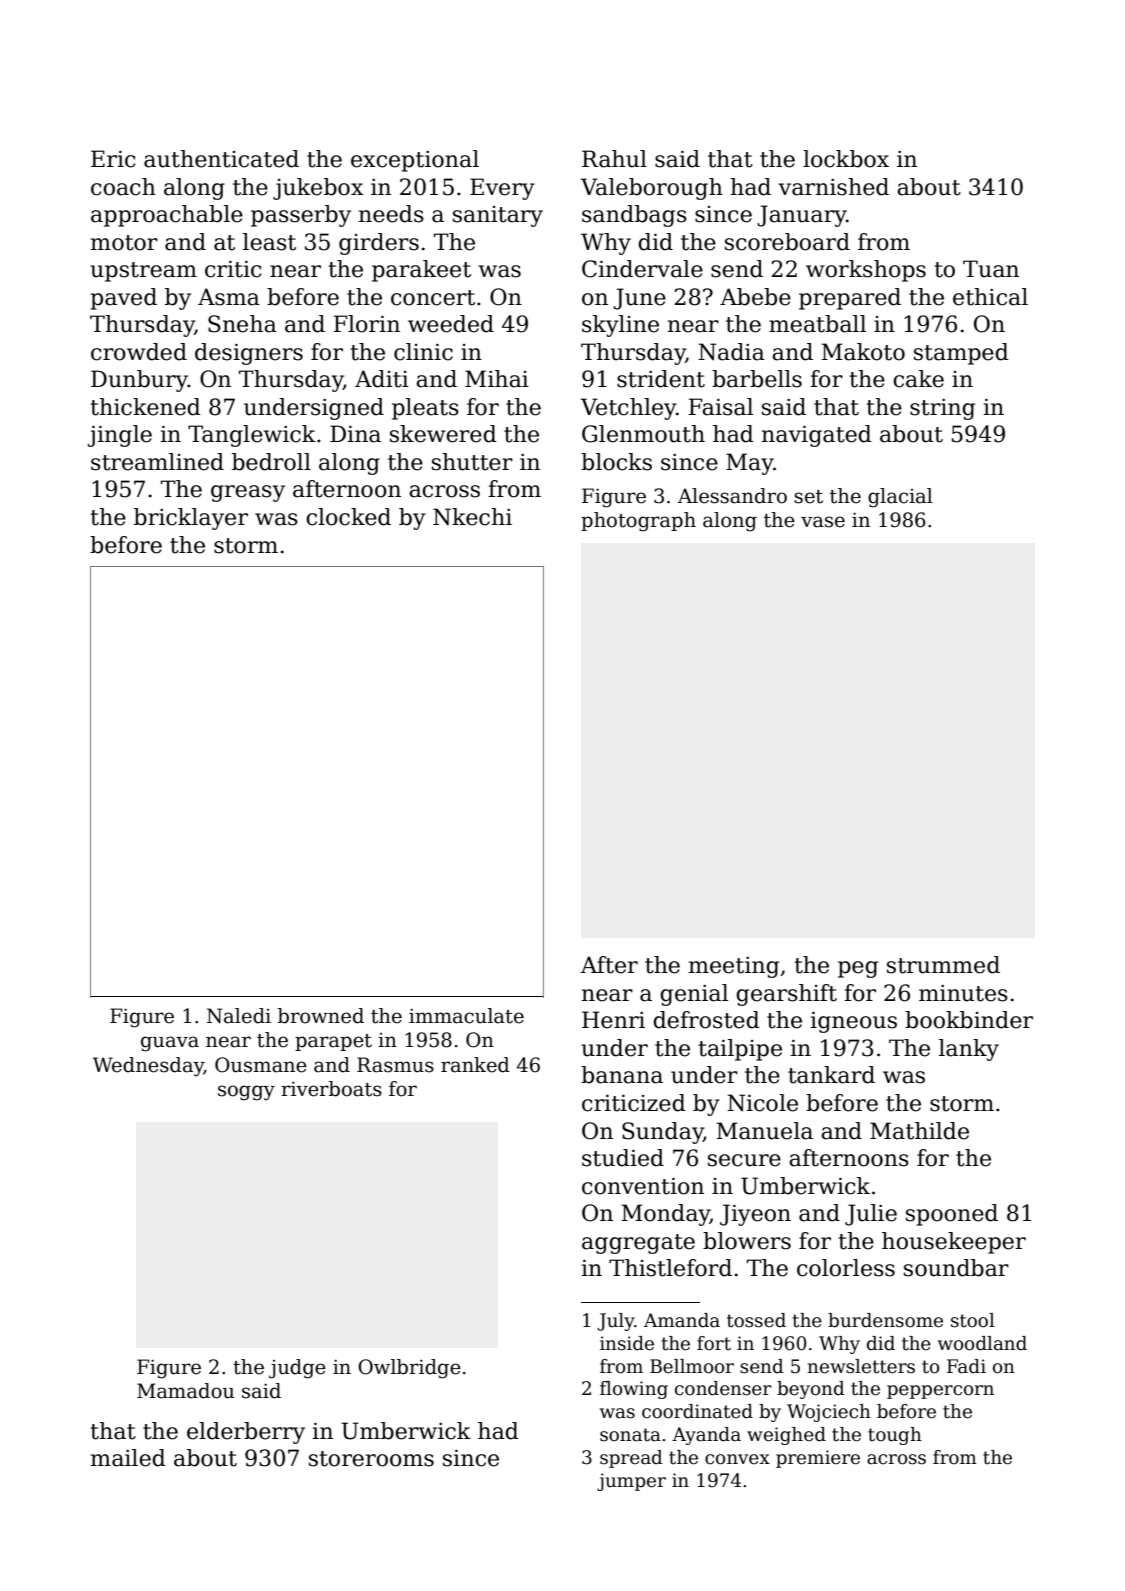 The image size is (1125, 1591). Describe the element at coordinates (239, 1016) in the page. I see `Naledi` at that location.
